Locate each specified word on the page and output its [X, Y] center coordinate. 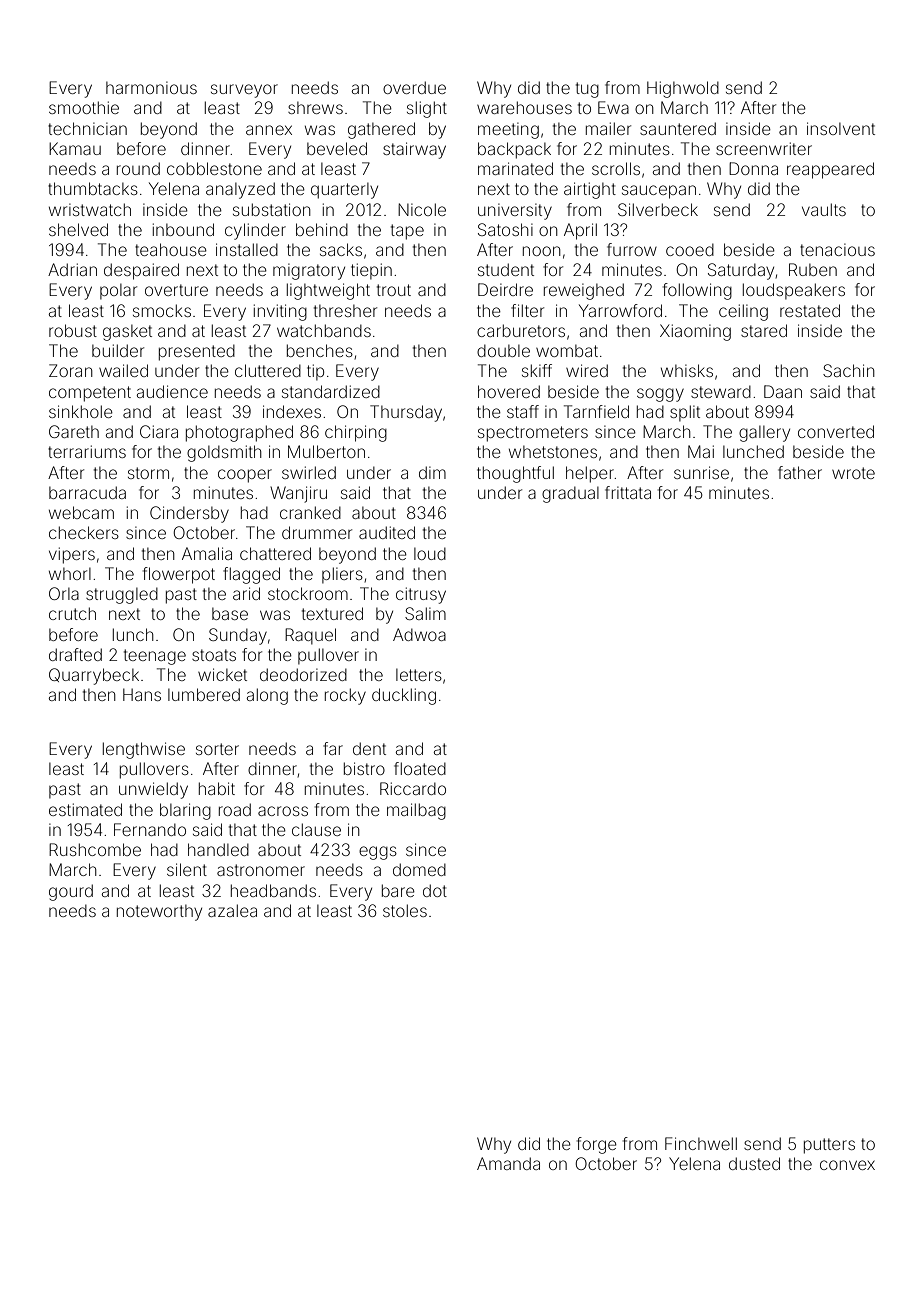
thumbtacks [93, 188]
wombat [567, 351]
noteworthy [159, 913]
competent [90, 394]
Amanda [508, 1163]
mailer [608, 128]
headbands [273, 890]
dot [435, 890]
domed [419, 869]
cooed [690, 249]
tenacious [837, 249]
